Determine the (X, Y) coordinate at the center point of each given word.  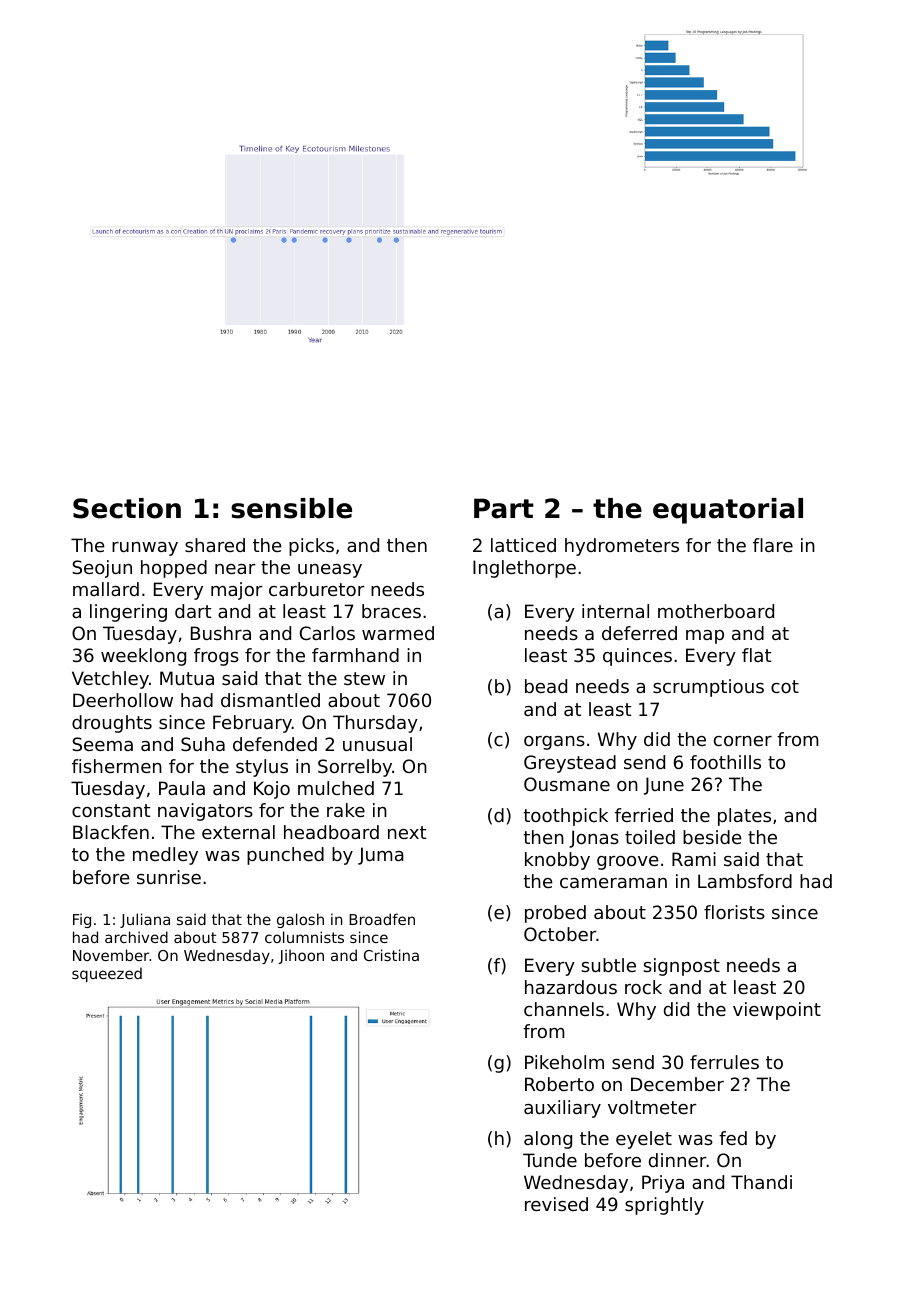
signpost (681, 967)
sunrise (169, 877)
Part (504, 508)
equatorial (728, 511)
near (235, 569)
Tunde (550, 1160)
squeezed (107, 974)
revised (556, 1204)
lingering (128, 613)
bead (546, 686)
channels (564, 1009)
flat (756, 655)
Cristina (391, 955)
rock (643, 987)
